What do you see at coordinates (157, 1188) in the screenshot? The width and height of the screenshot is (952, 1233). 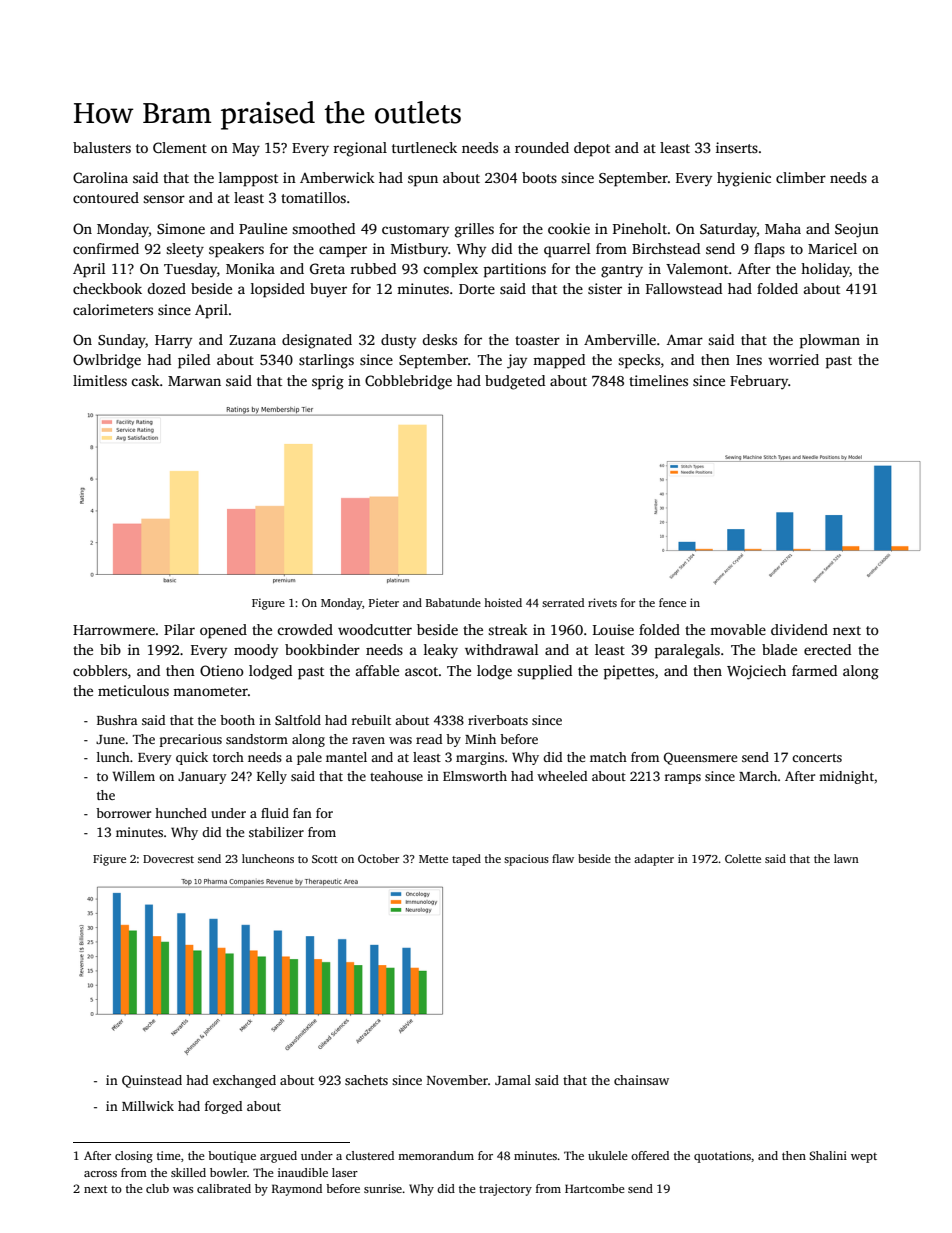 I see `club` at bounding box center [157, 1188].
